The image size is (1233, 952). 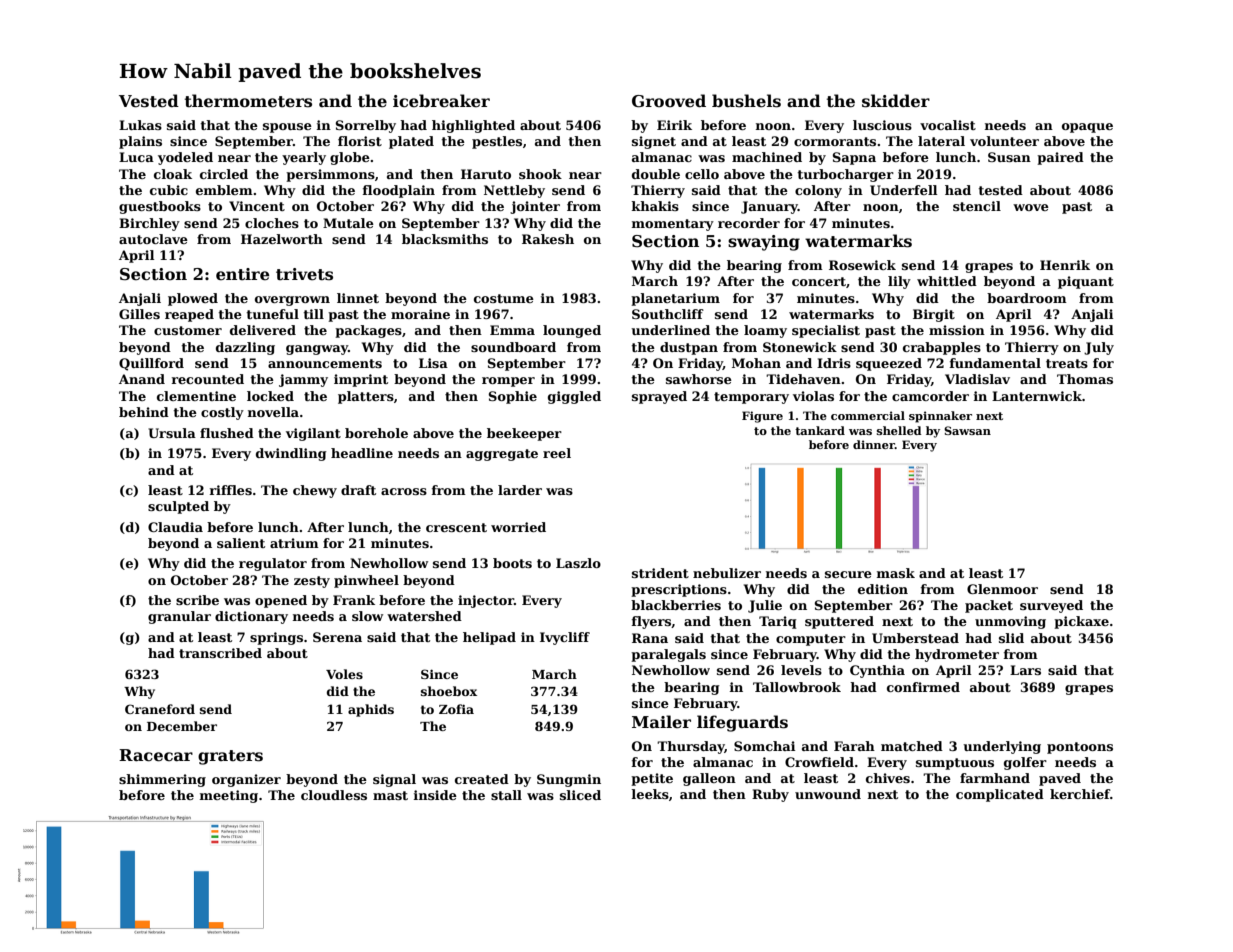 I want to click on trivets, so click(x=304, y=274).
